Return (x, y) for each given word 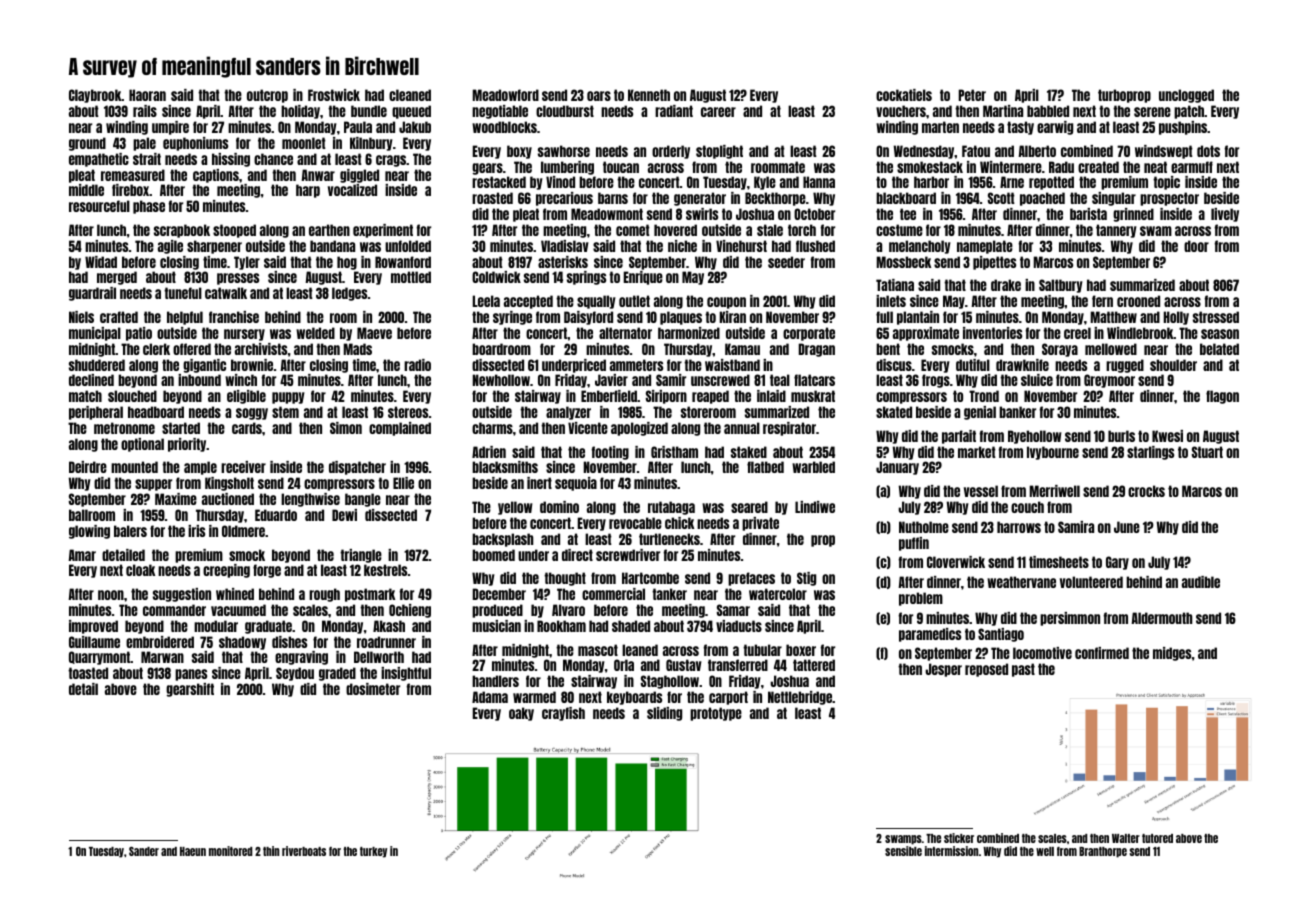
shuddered (97, 365)
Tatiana (895, 285)
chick (679, 523)
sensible (903, 851)
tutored (1157, 838)
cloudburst (565, 111)
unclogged (1186, 96)
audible (1201, 582)
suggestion (182, 595)
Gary (1117, 563)
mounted (134, 467)
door (1196, 246)
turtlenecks (669, 539)
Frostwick (334, 95)
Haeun (193, 851)
